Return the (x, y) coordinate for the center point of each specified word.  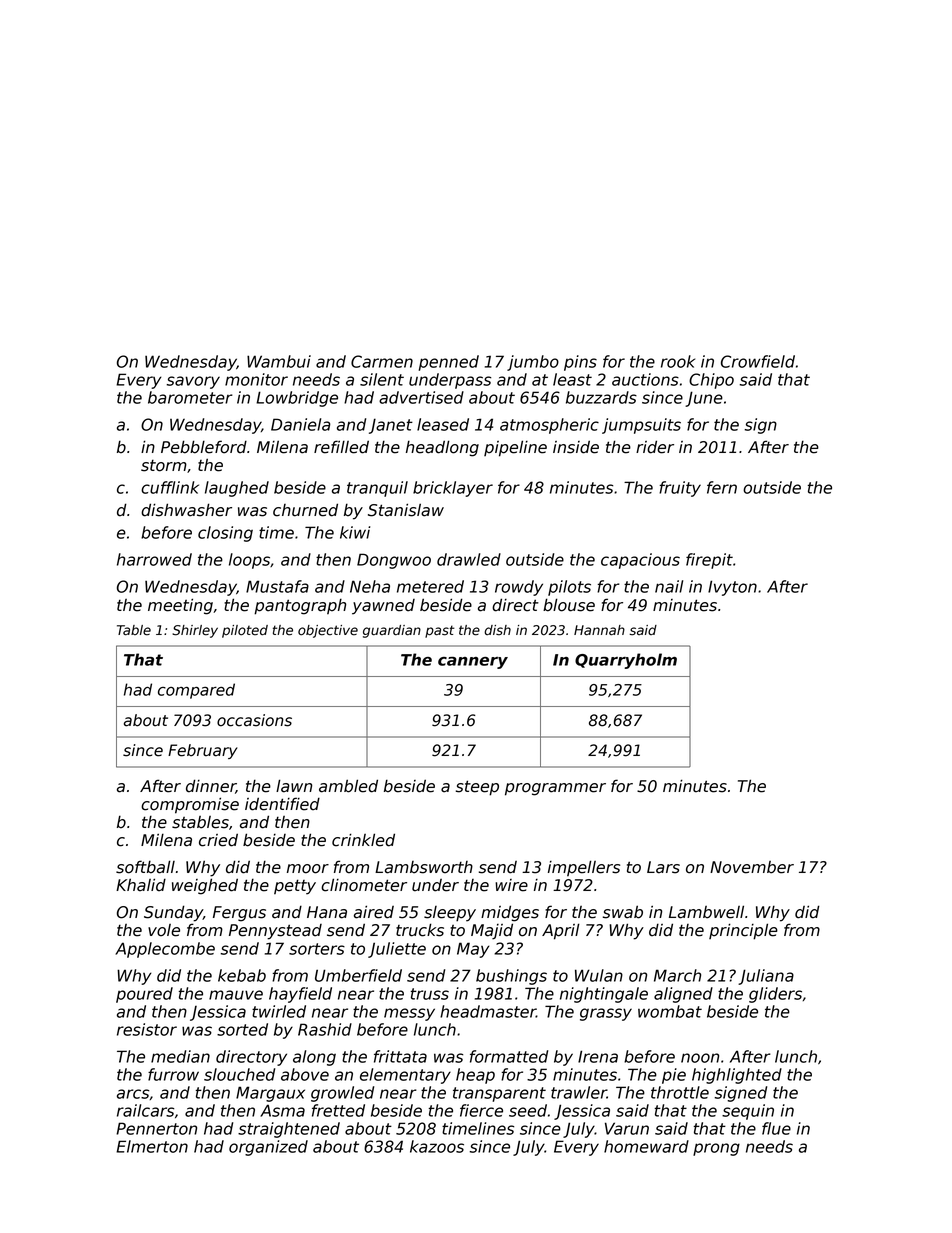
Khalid (141, 885)
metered (430, 586)
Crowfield (758, 361)
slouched (239, 1074)
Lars (663, 867)
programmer (555, 789)
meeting (180, 606)
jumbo (533, 363)
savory (193, 382)
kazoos (437, 1146)
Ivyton (732, 588)
